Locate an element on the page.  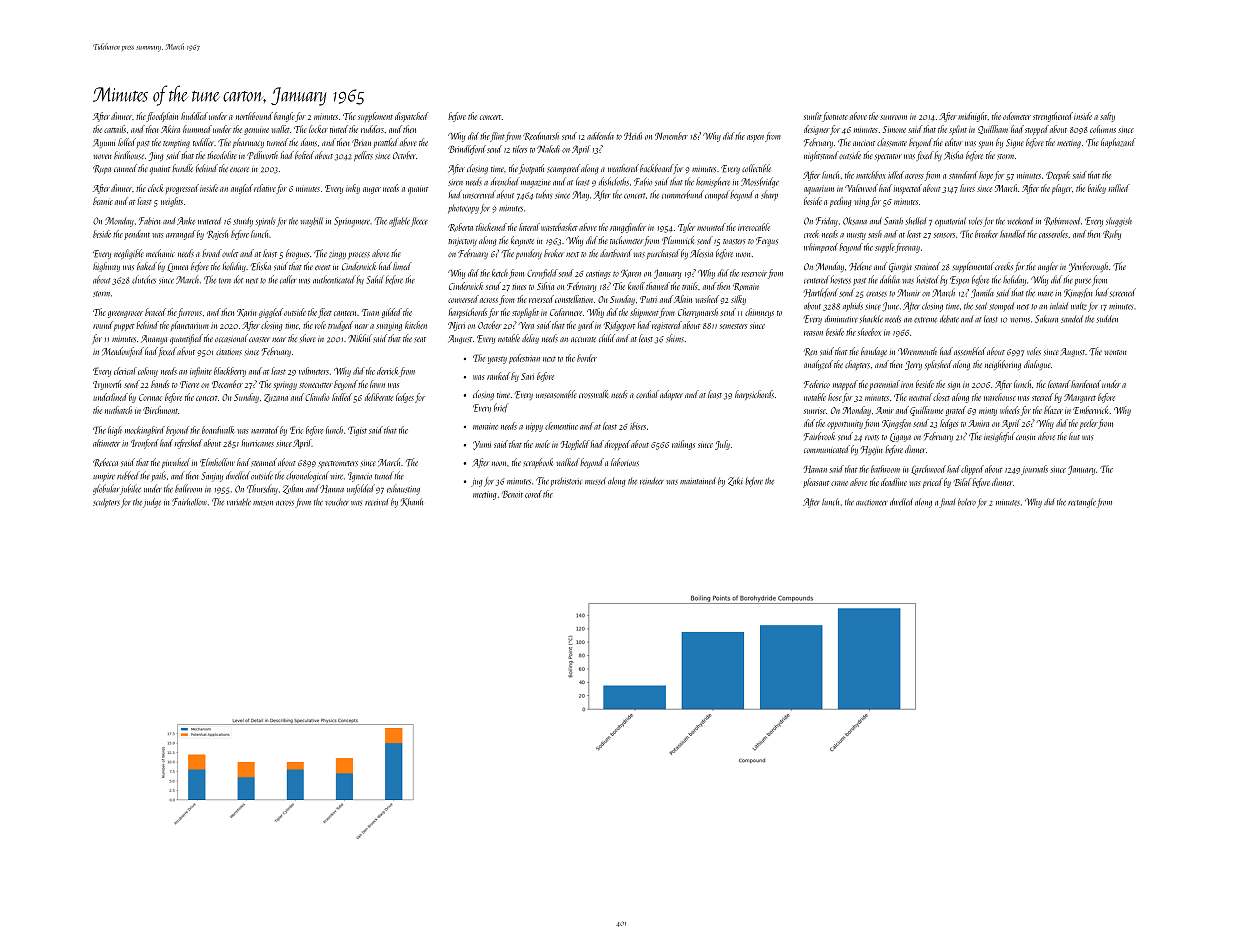
analyzed is located at coordinates (818, 365).
